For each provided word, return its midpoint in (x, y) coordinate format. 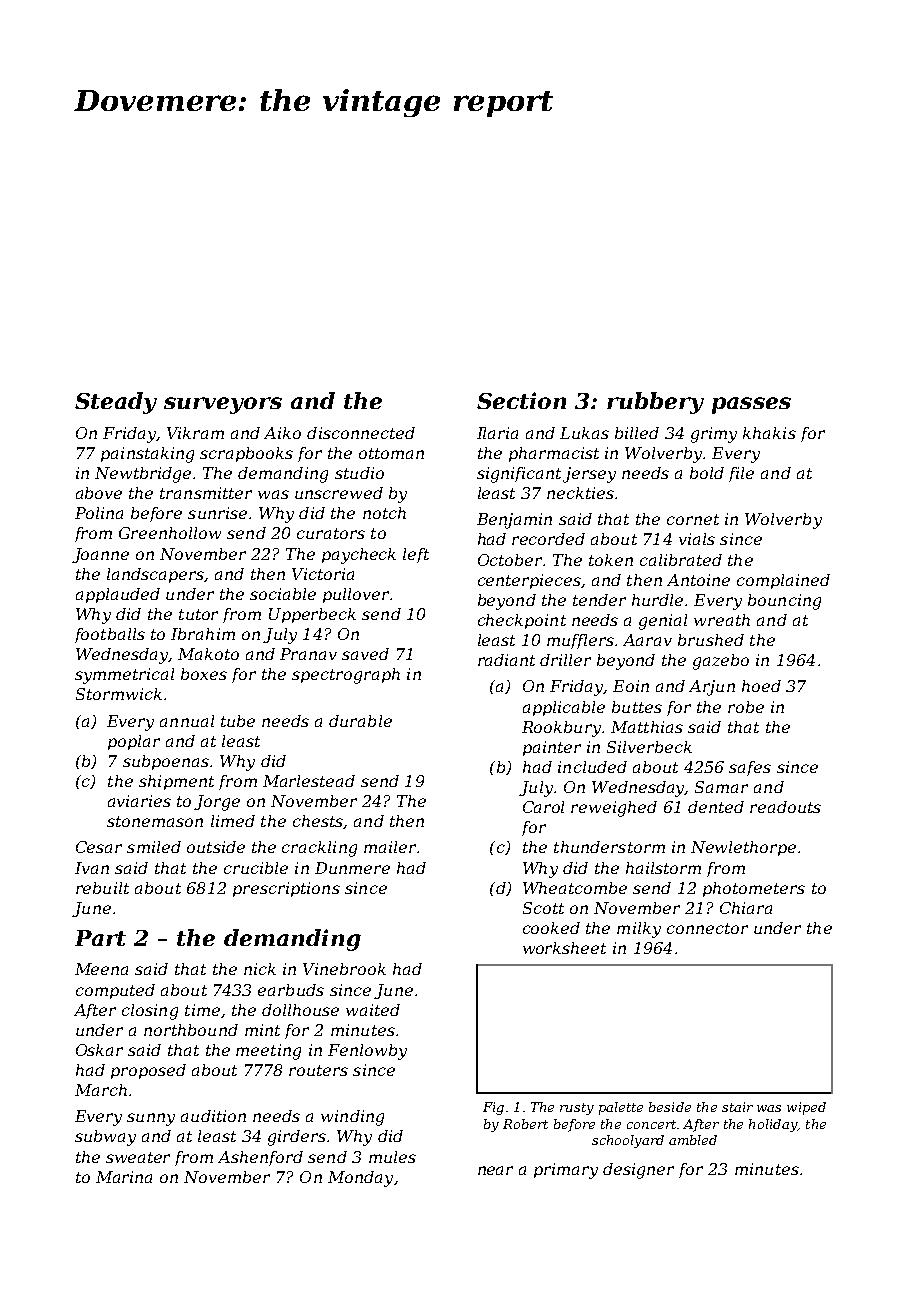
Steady (116, 403)
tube (238, 721)
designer (638, 1171)
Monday (360, 1179)
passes (751, 405)
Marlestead (309, 781)
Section (521, 400)
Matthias (647, 727)
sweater (138, 1157)
